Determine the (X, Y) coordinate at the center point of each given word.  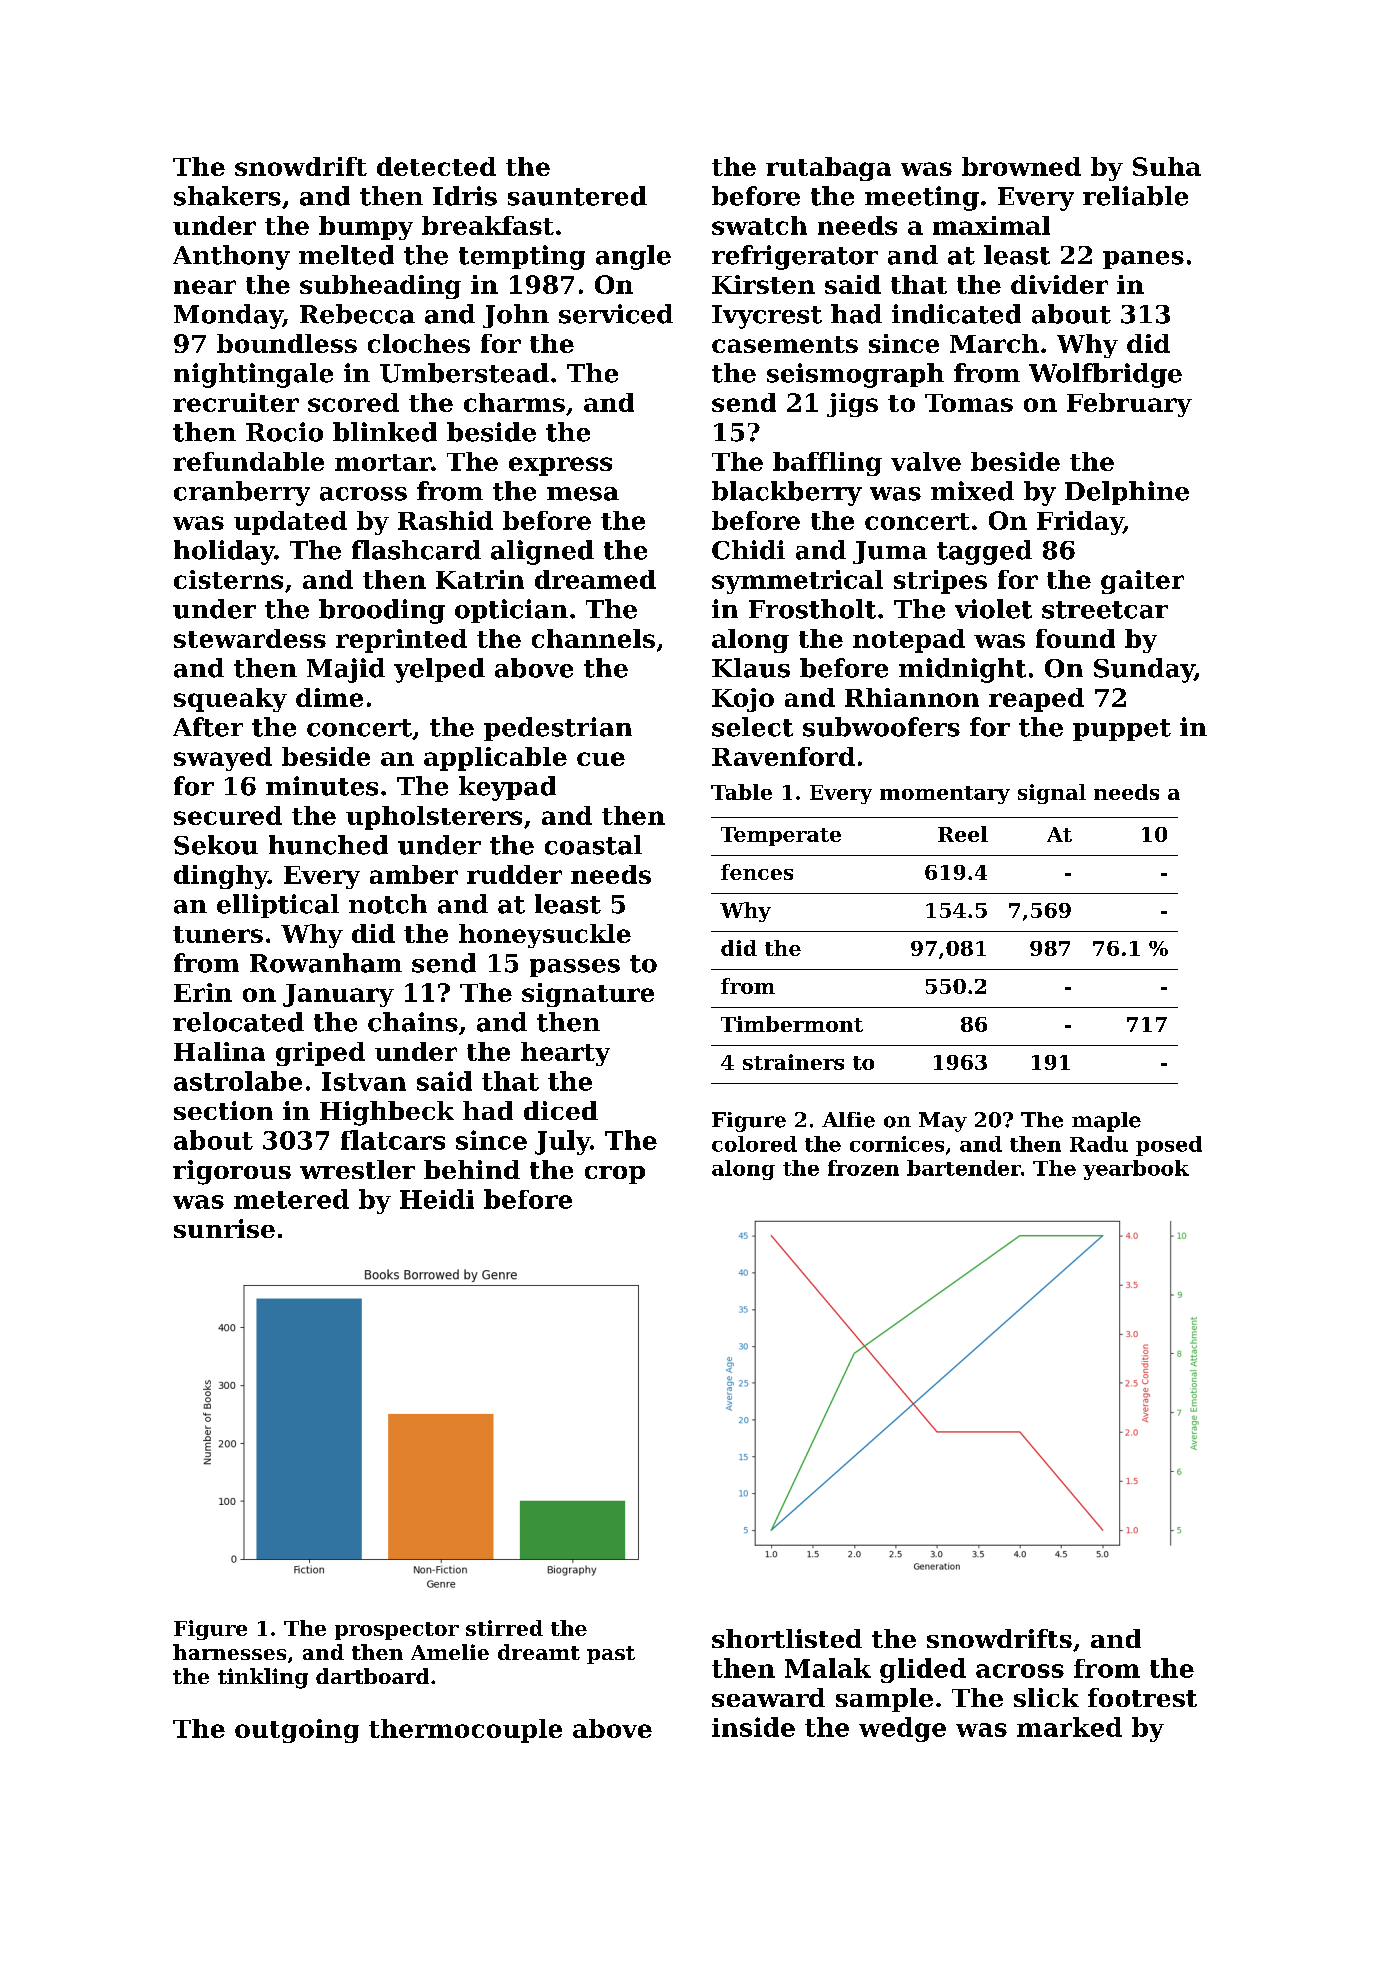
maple (1106, 1122)
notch (388, 904)
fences (757, 872)
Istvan (364, 1081)
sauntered (577, 196)
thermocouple (465, 1731)
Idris (465, 196)
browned (1021, 166)
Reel (963, 834)
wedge (902, 1729)
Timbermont (792, 1024)
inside (753, 1727)
